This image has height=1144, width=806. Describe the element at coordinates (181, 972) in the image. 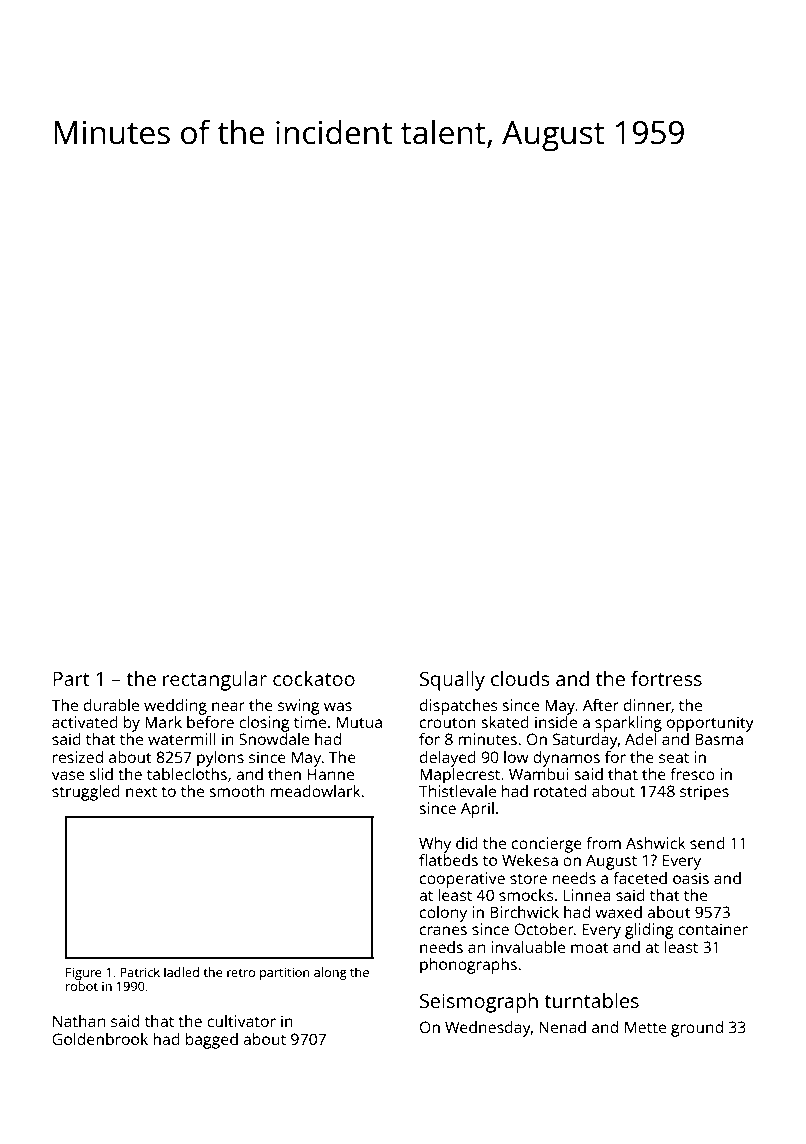

I see `ladled` at that location.
